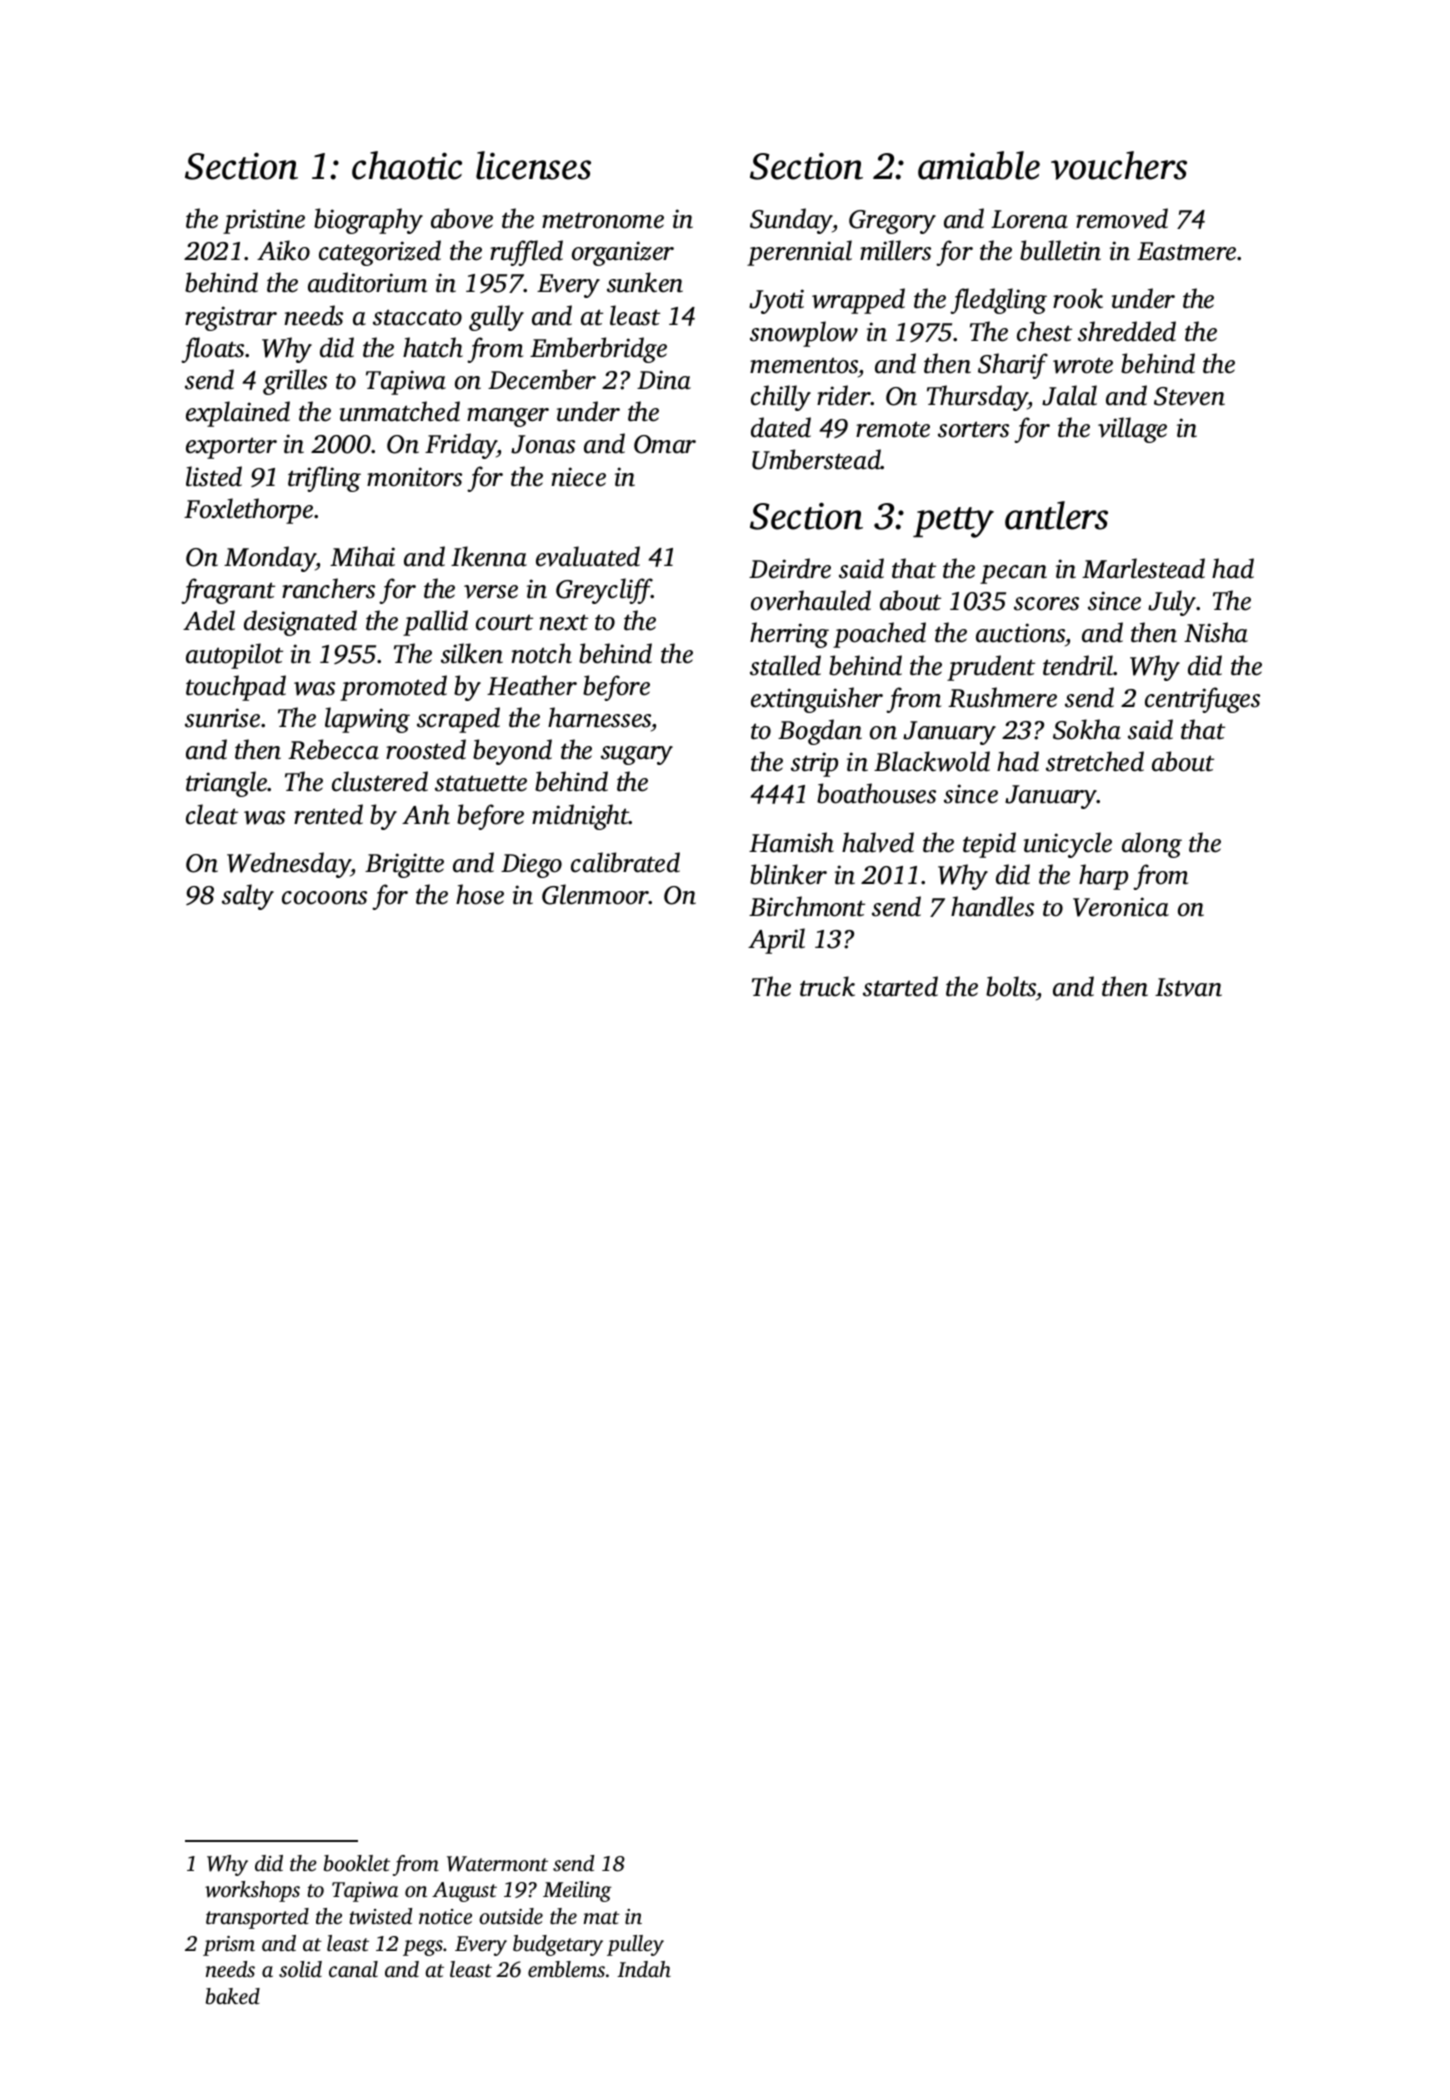 The image size is (1450, 2100). I want to click on workshops, so click(252, 1891).
